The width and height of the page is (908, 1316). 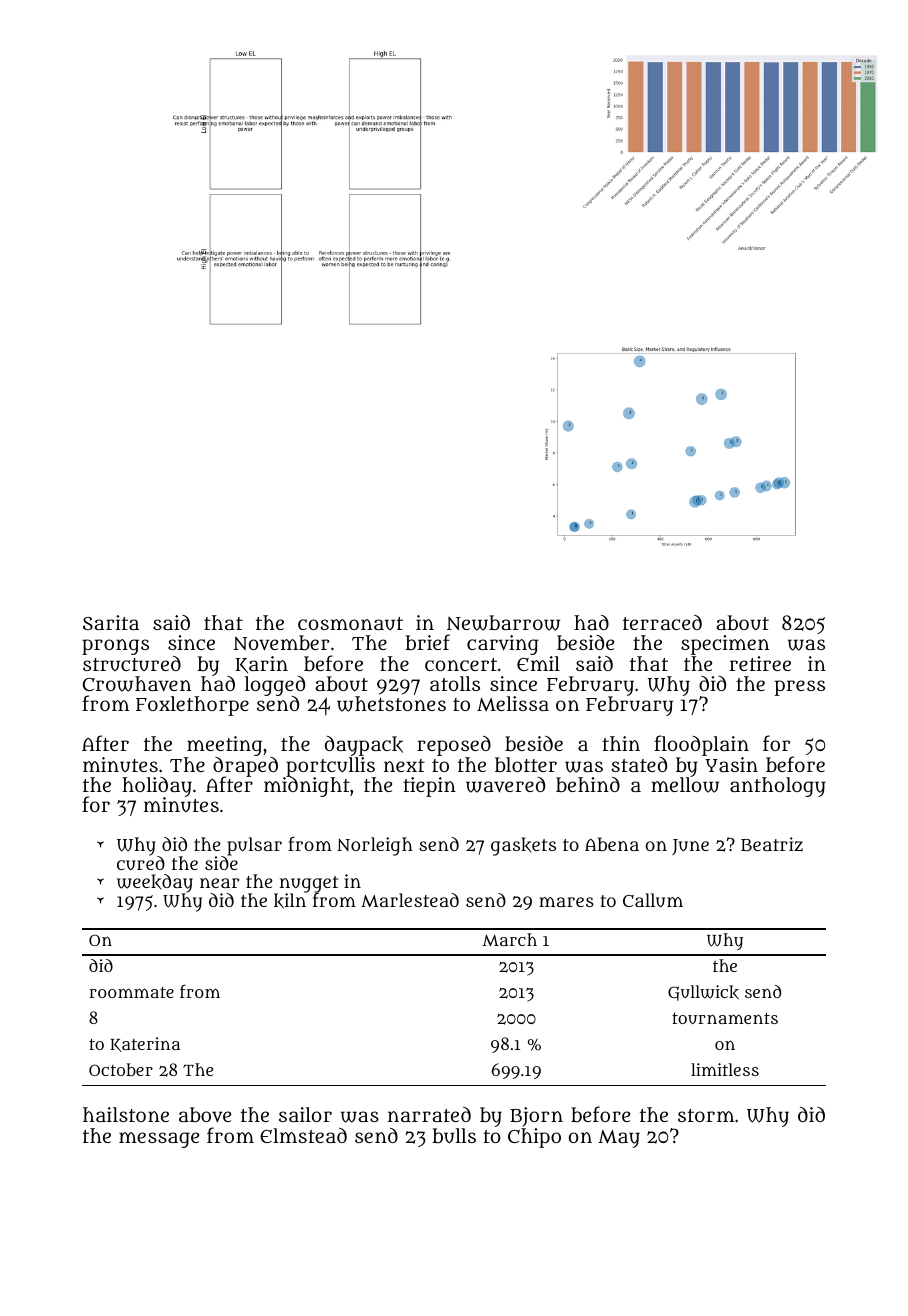 What do you see at coordinates (534, 1138) in the page?
I see `Chipo` at bounding box center [534, 1138].
